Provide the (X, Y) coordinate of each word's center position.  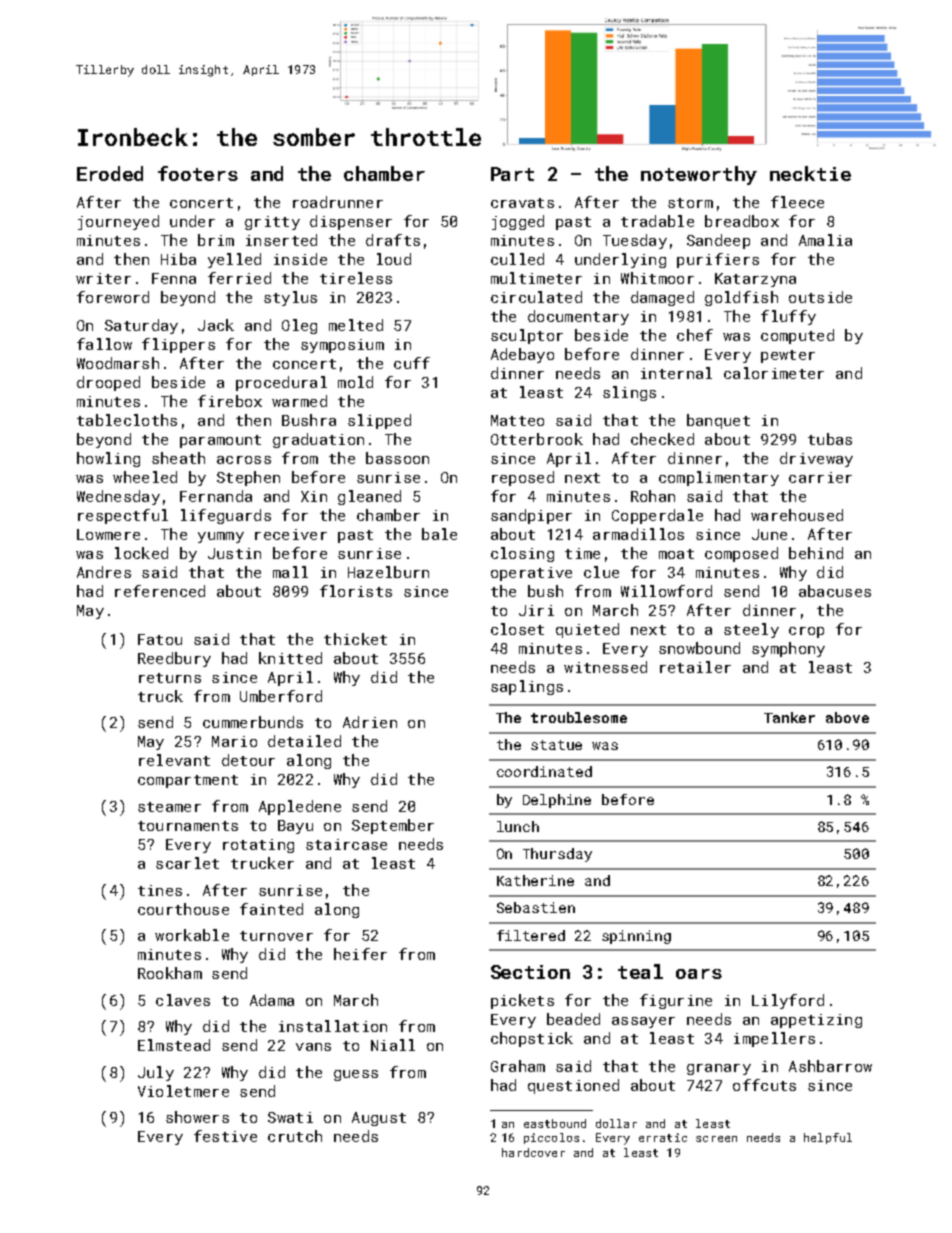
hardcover (533, 1152)
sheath (178, 458)
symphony (788, 649)
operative (531, 574)
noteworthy (699, 175)
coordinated (544, 771)
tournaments (188, 826)
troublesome (579, 717)
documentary (578, 317)
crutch (295, 1136)
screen (716, 1139)
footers (198, 173)
